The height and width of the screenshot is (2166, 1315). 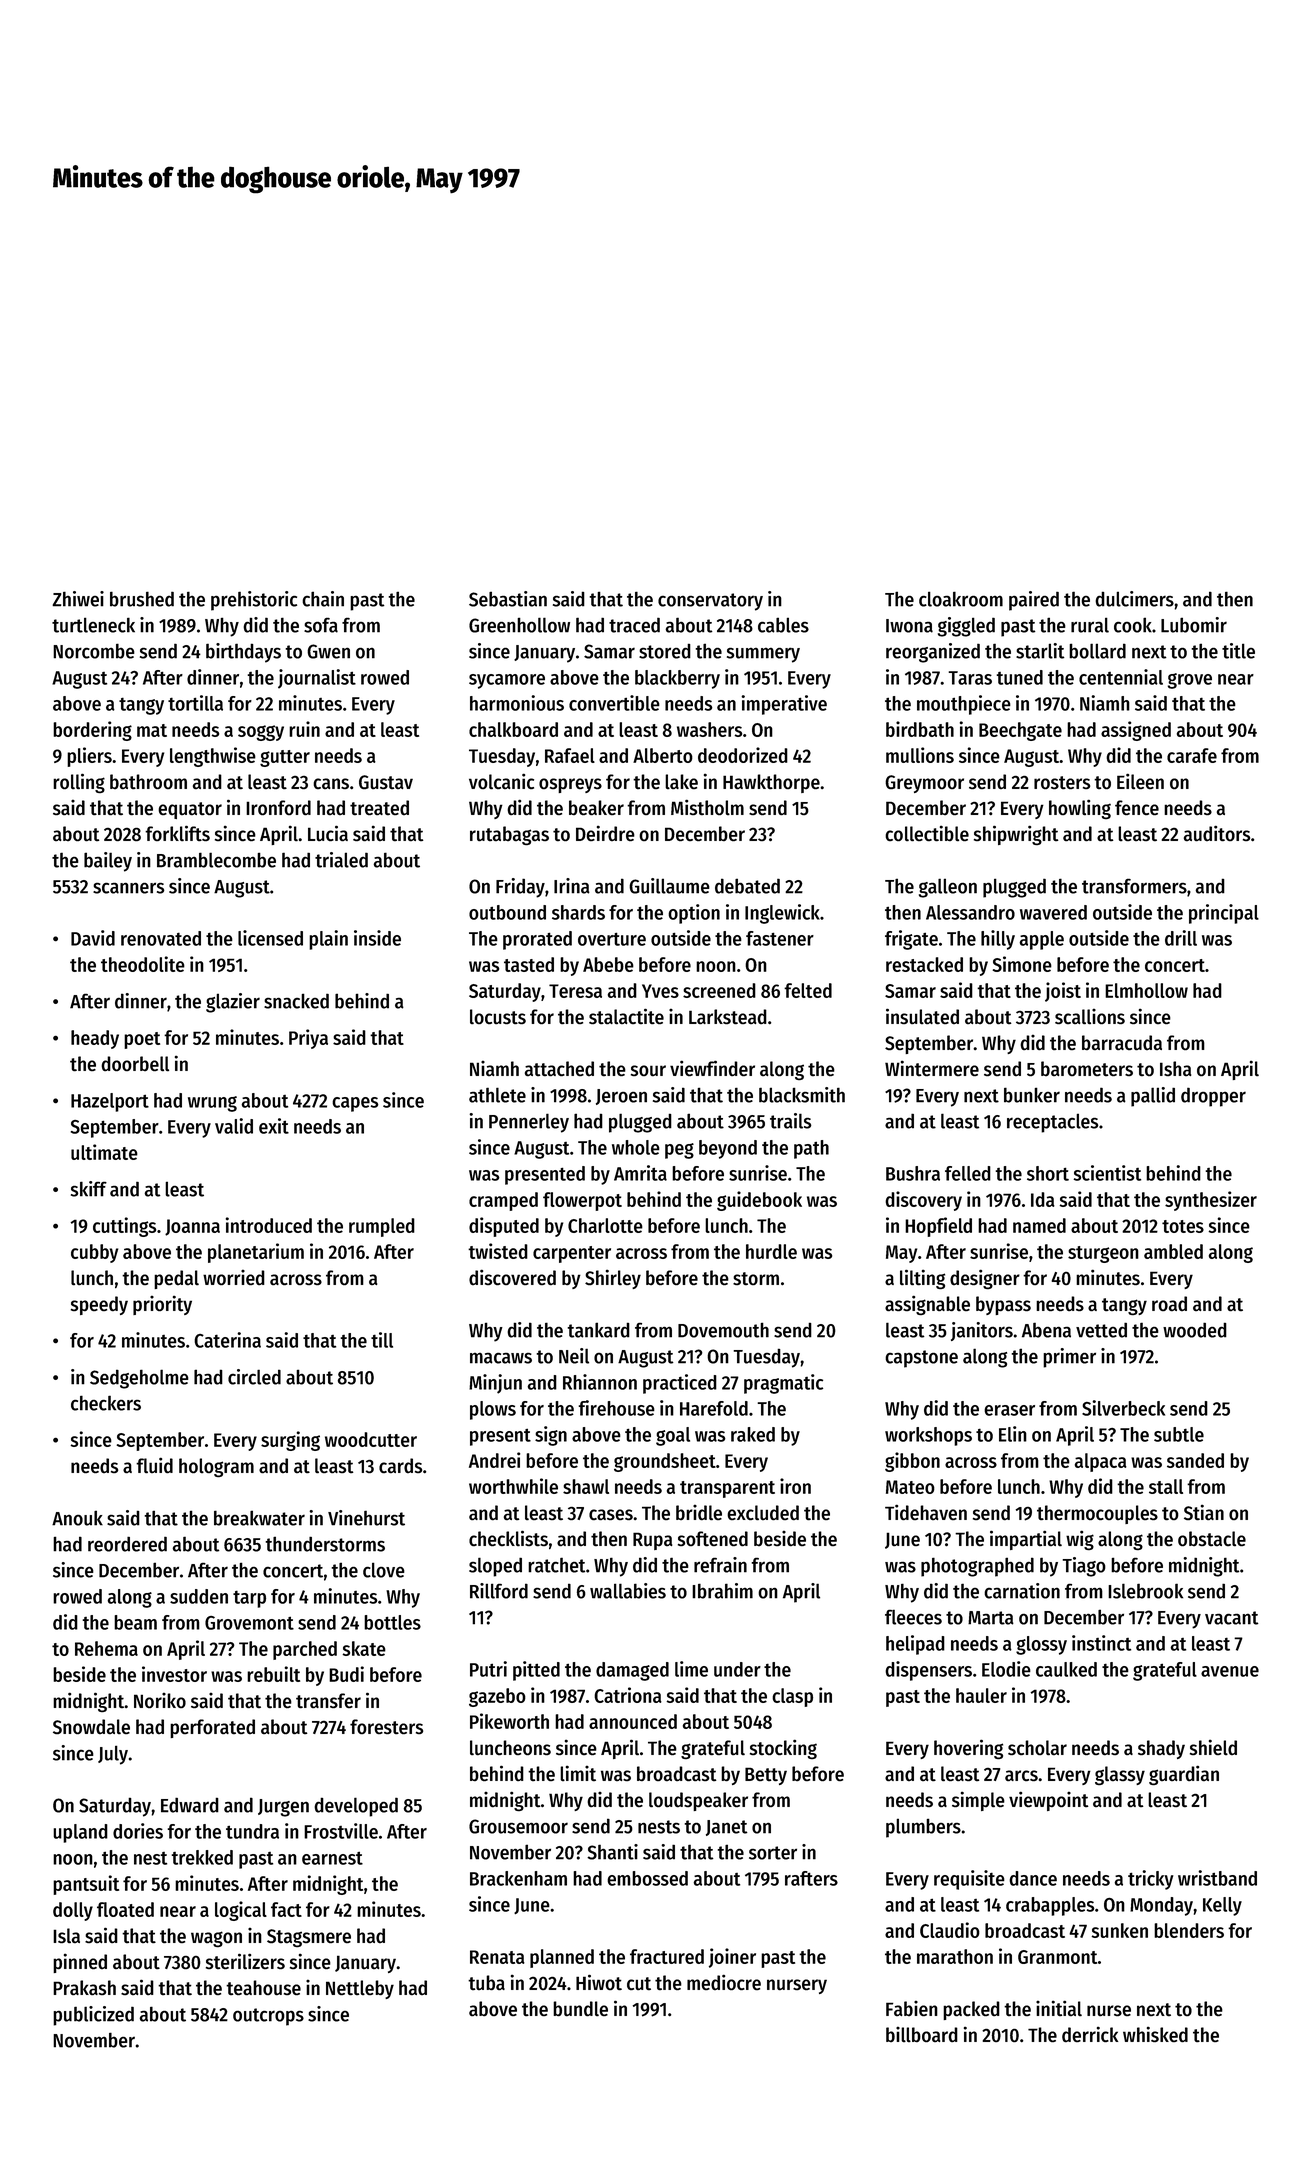 What do you see at coordinates (710, 602) in the screenshot?
I see `conservatory` at bounding box center [710, 602].
